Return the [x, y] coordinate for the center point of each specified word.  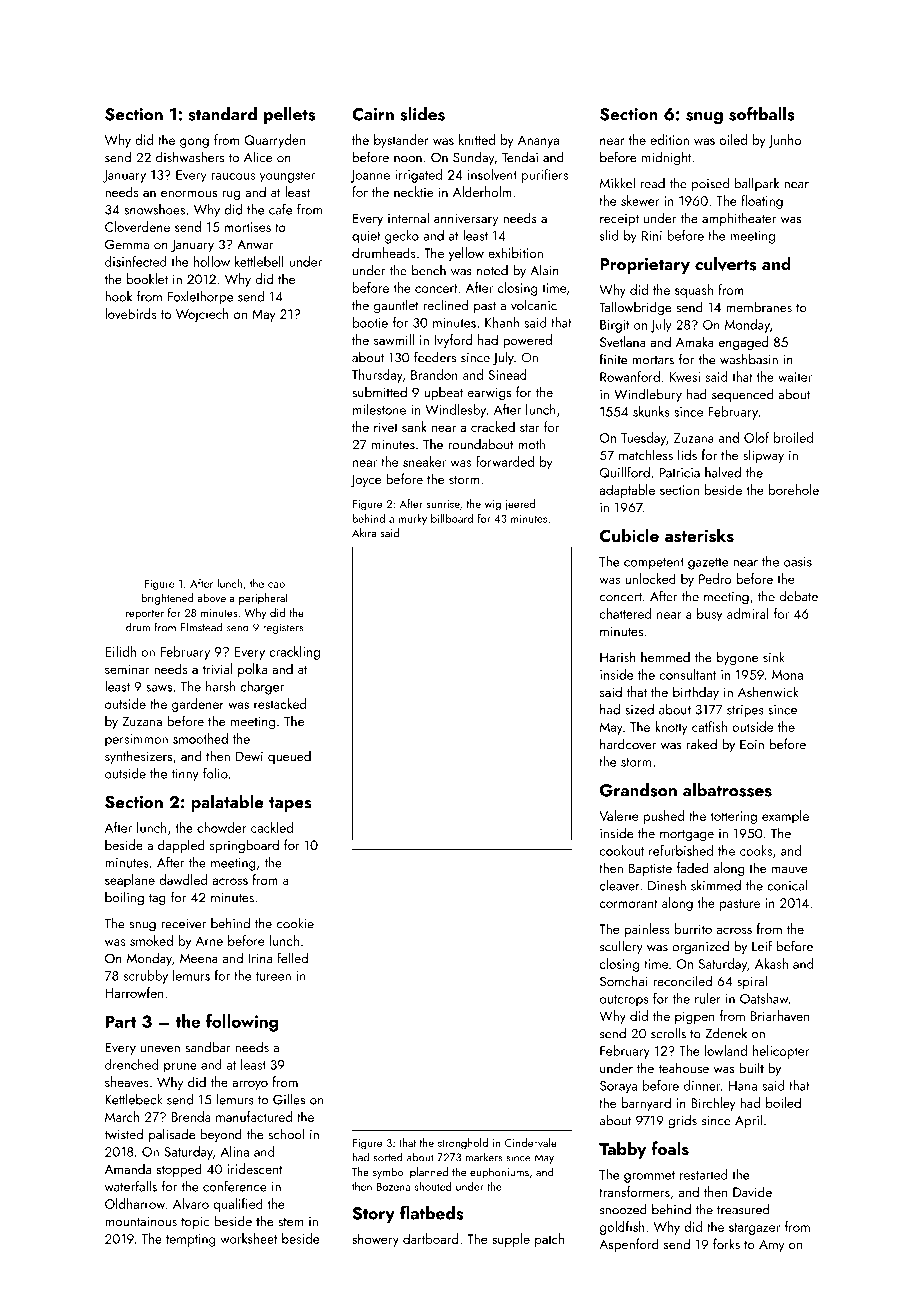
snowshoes [154, 209]
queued [289, 757]
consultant [687, 674]
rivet [386, 427]
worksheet [248, 1238]
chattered [625, 613]
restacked [280, 703]
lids [687, 454]
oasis [798, 562]
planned [429, 1173]
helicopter [781, 1052]
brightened [167, 599]
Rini [652, 236]
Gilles [289, 1099]
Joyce [365, 480]
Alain [544, 270]
